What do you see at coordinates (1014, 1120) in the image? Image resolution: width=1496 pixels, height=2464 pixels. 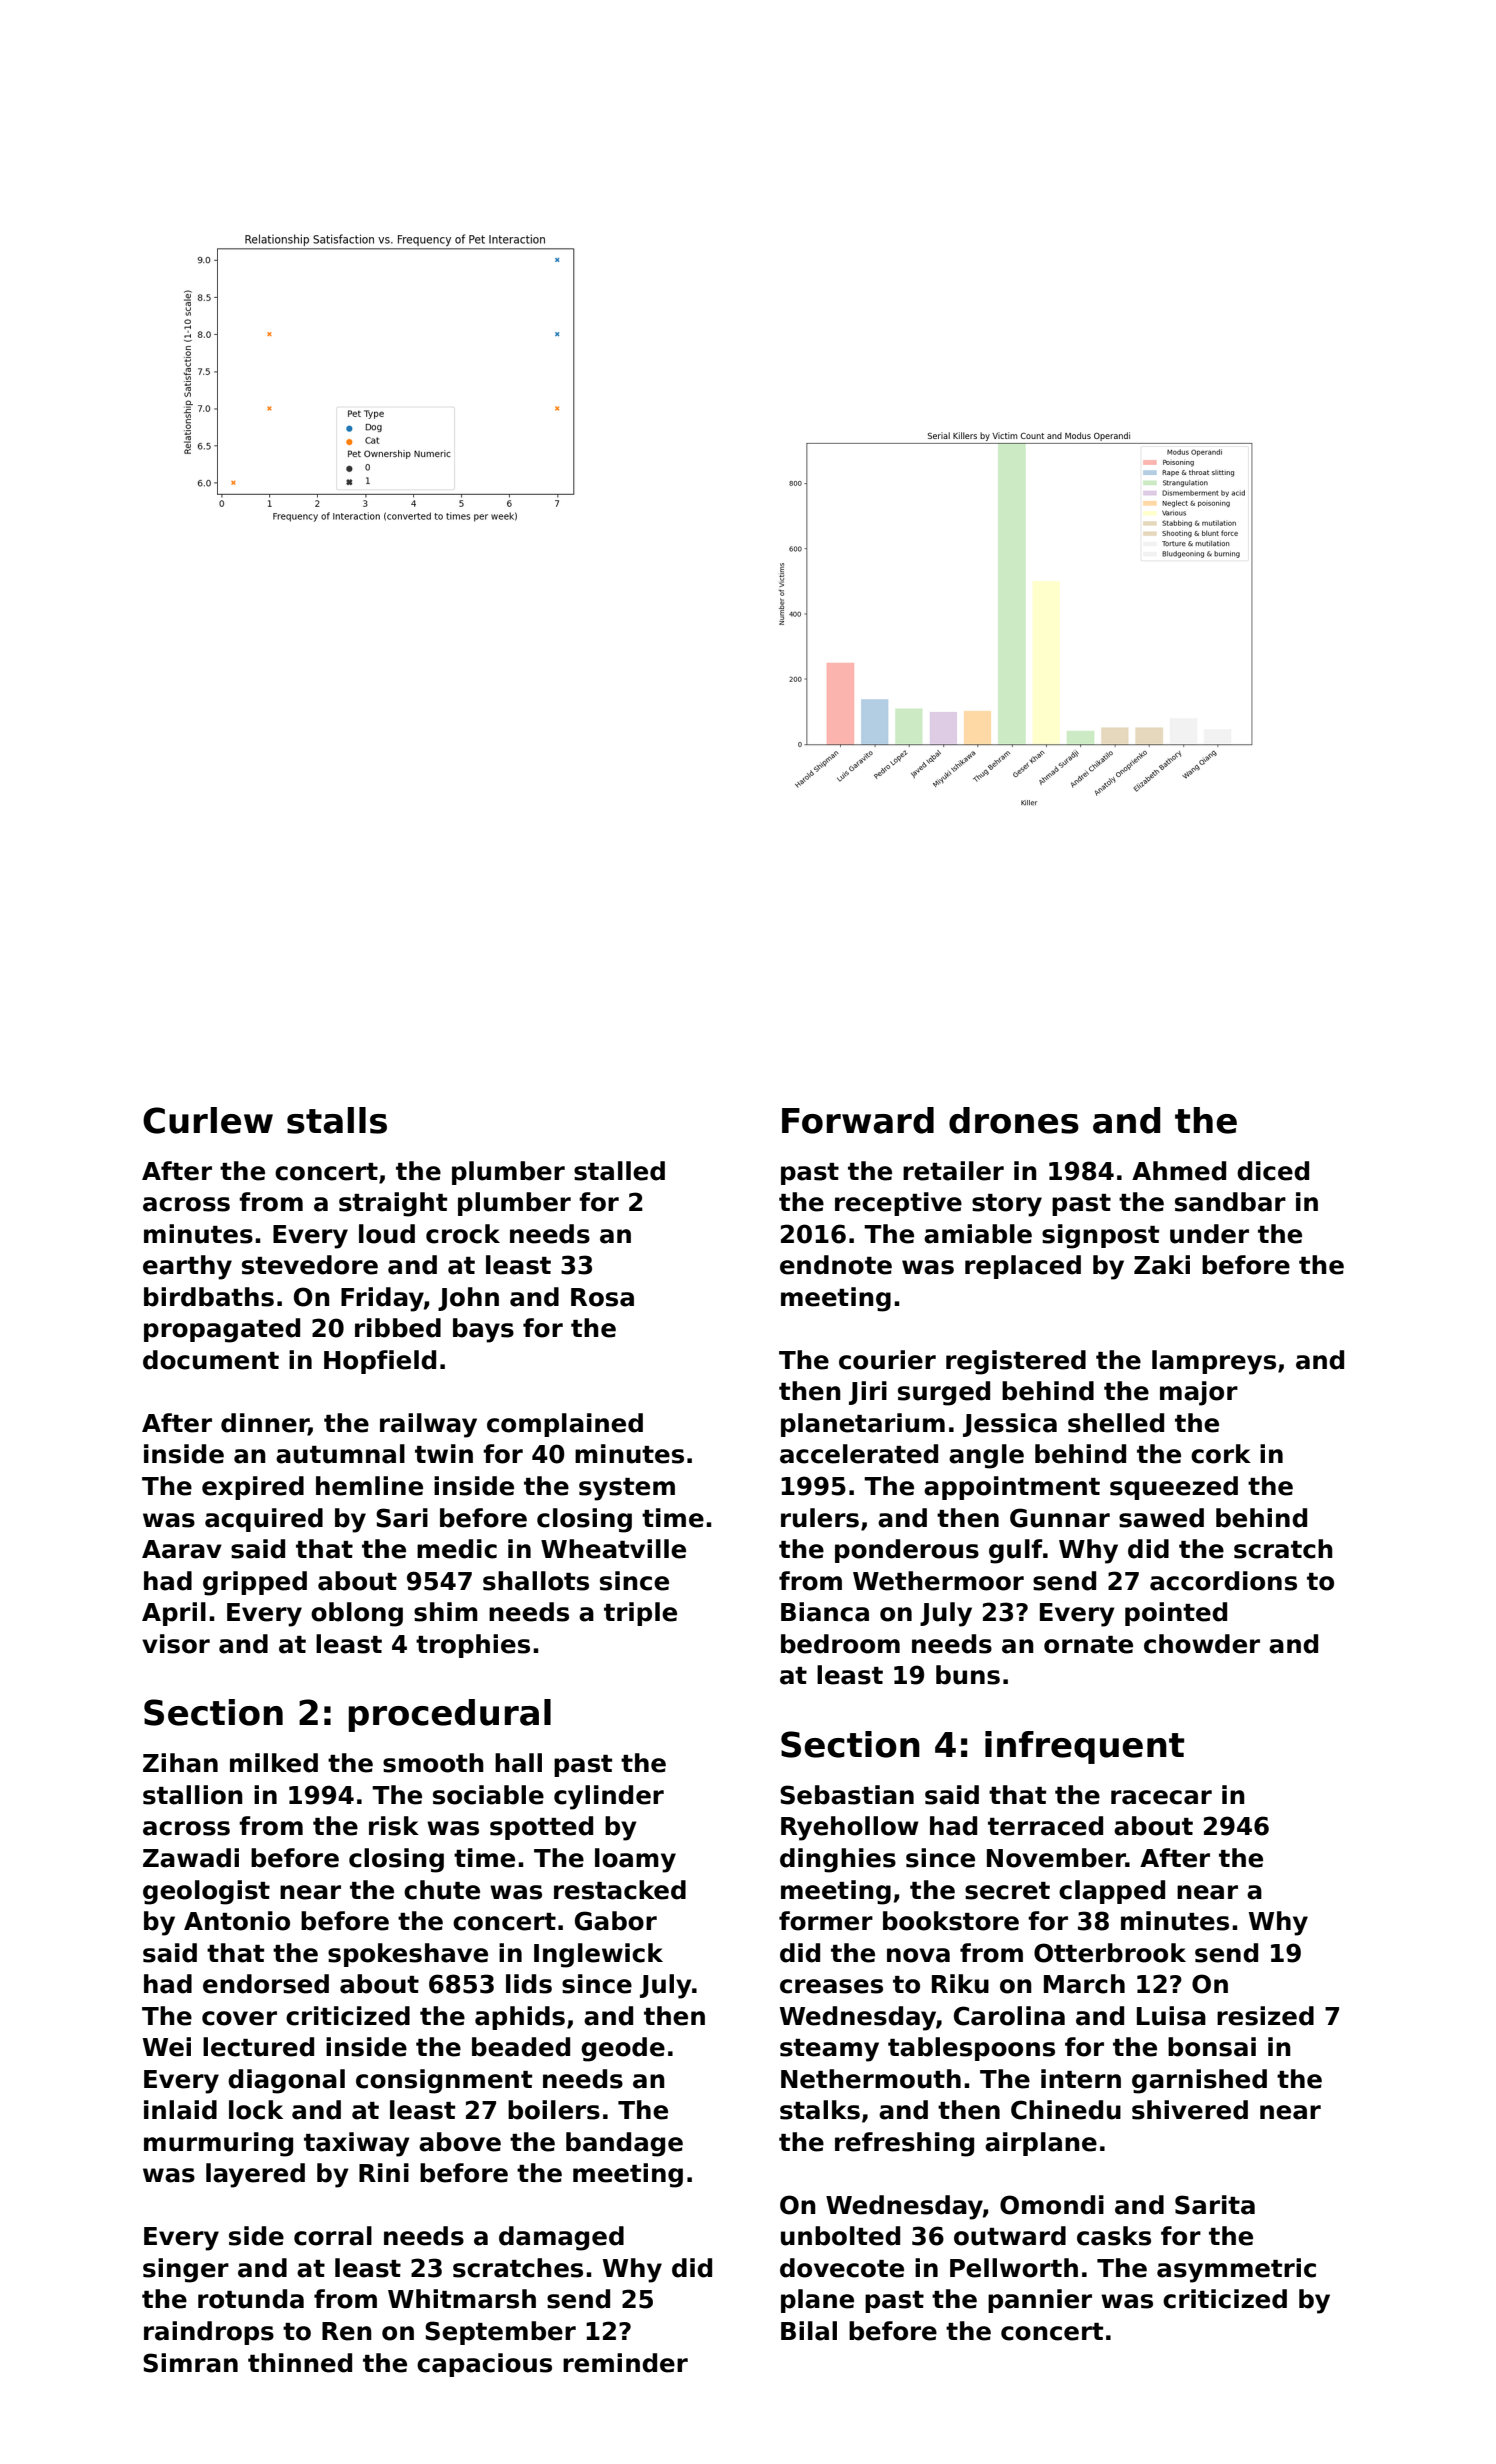 I see `drones` at bounding box center [1014, 1120].
